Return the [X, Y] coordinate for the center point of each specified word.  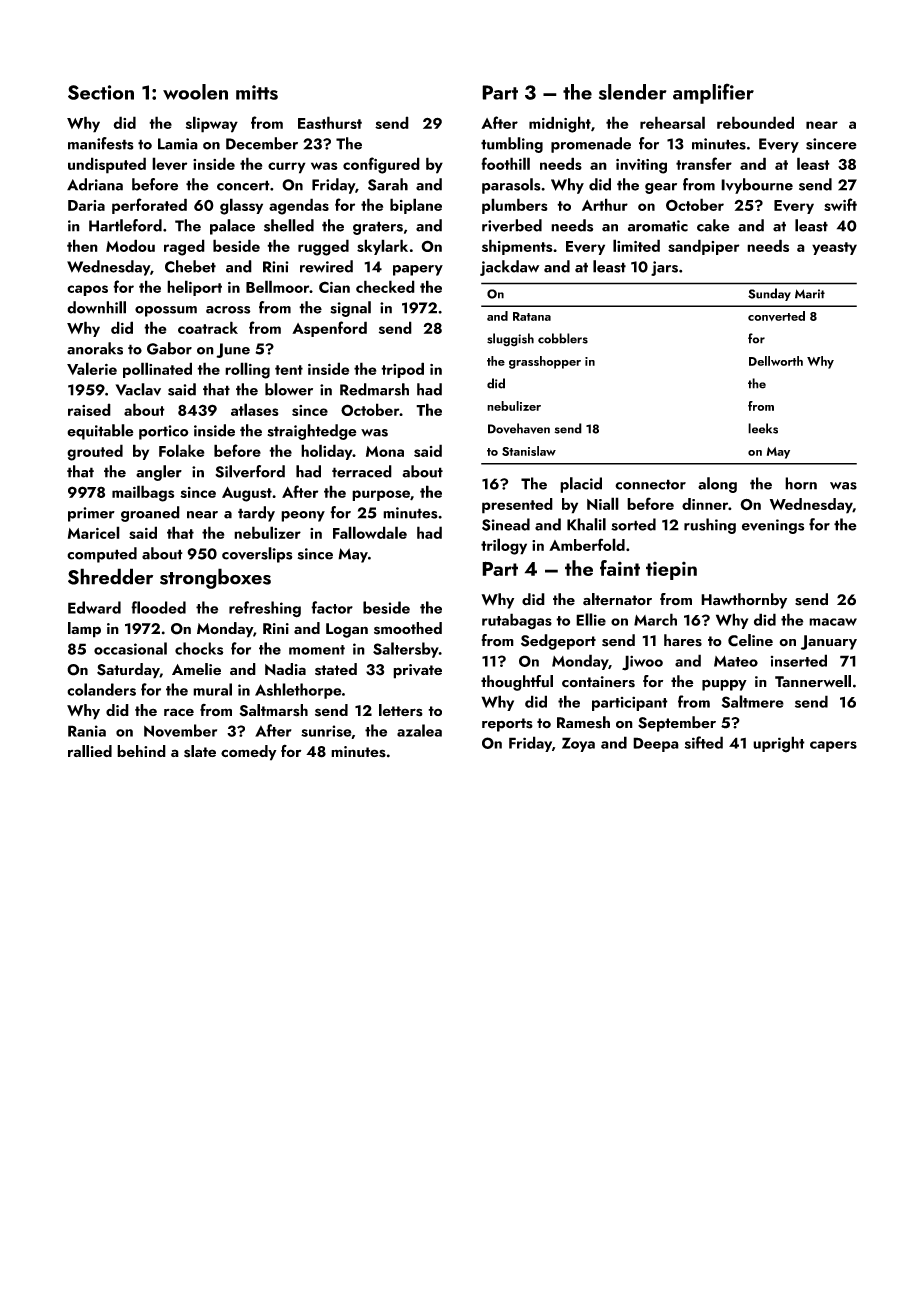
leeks [763, 428]
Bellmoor [277, 286]
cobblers [563, 338]
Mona [385, 451]
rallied [90, 751]
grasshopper [545, 362]
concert [243, 185]
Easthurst [330, 122]
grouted [95, 452]
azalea [419, 730]
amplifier [713, 93]
